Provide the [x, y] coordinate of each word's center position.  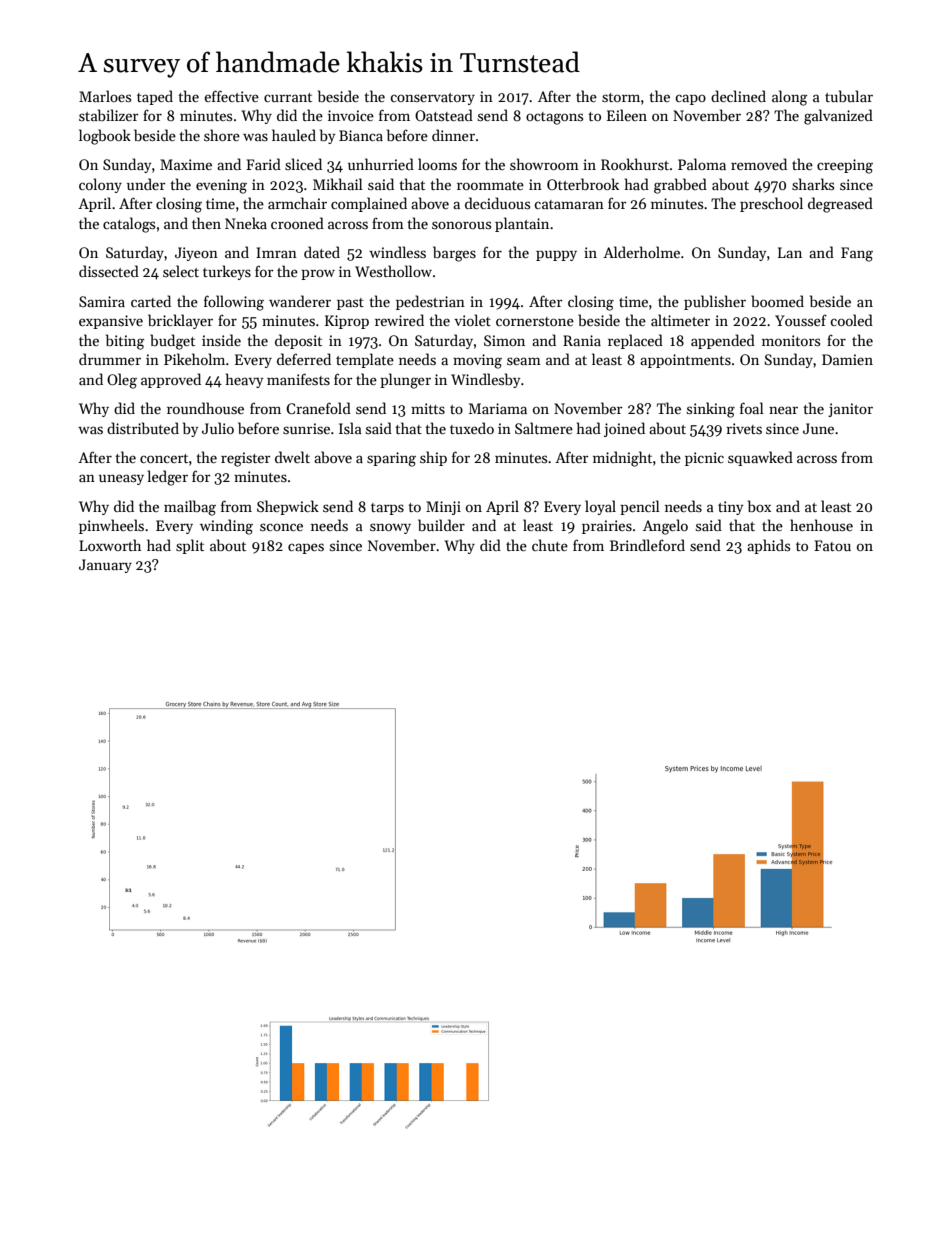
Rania [582, 340]
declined [738, 96]
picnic [704, 459]
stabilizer [109, 115]
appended [723, 341]
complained [369, 204]
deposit [298, 341]
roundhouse [205, 408]
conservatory [432, 99]
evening [221, 186]
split [190, 546]
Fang [857, 254]
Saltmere [544, 428]
